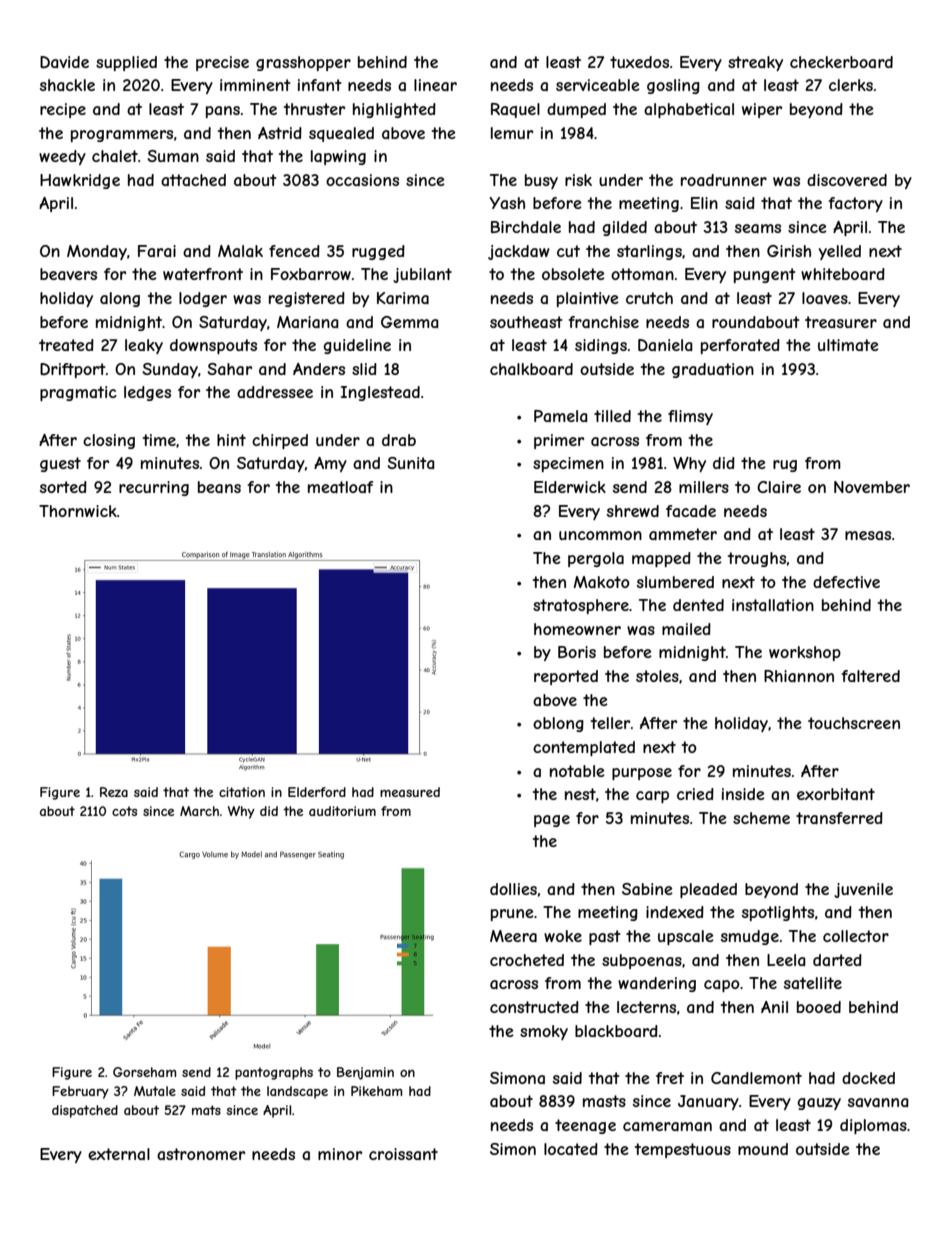  What do you see at coordinates (255, 85) in the image?
I see `imminent` at bounding box center [255, 85].
